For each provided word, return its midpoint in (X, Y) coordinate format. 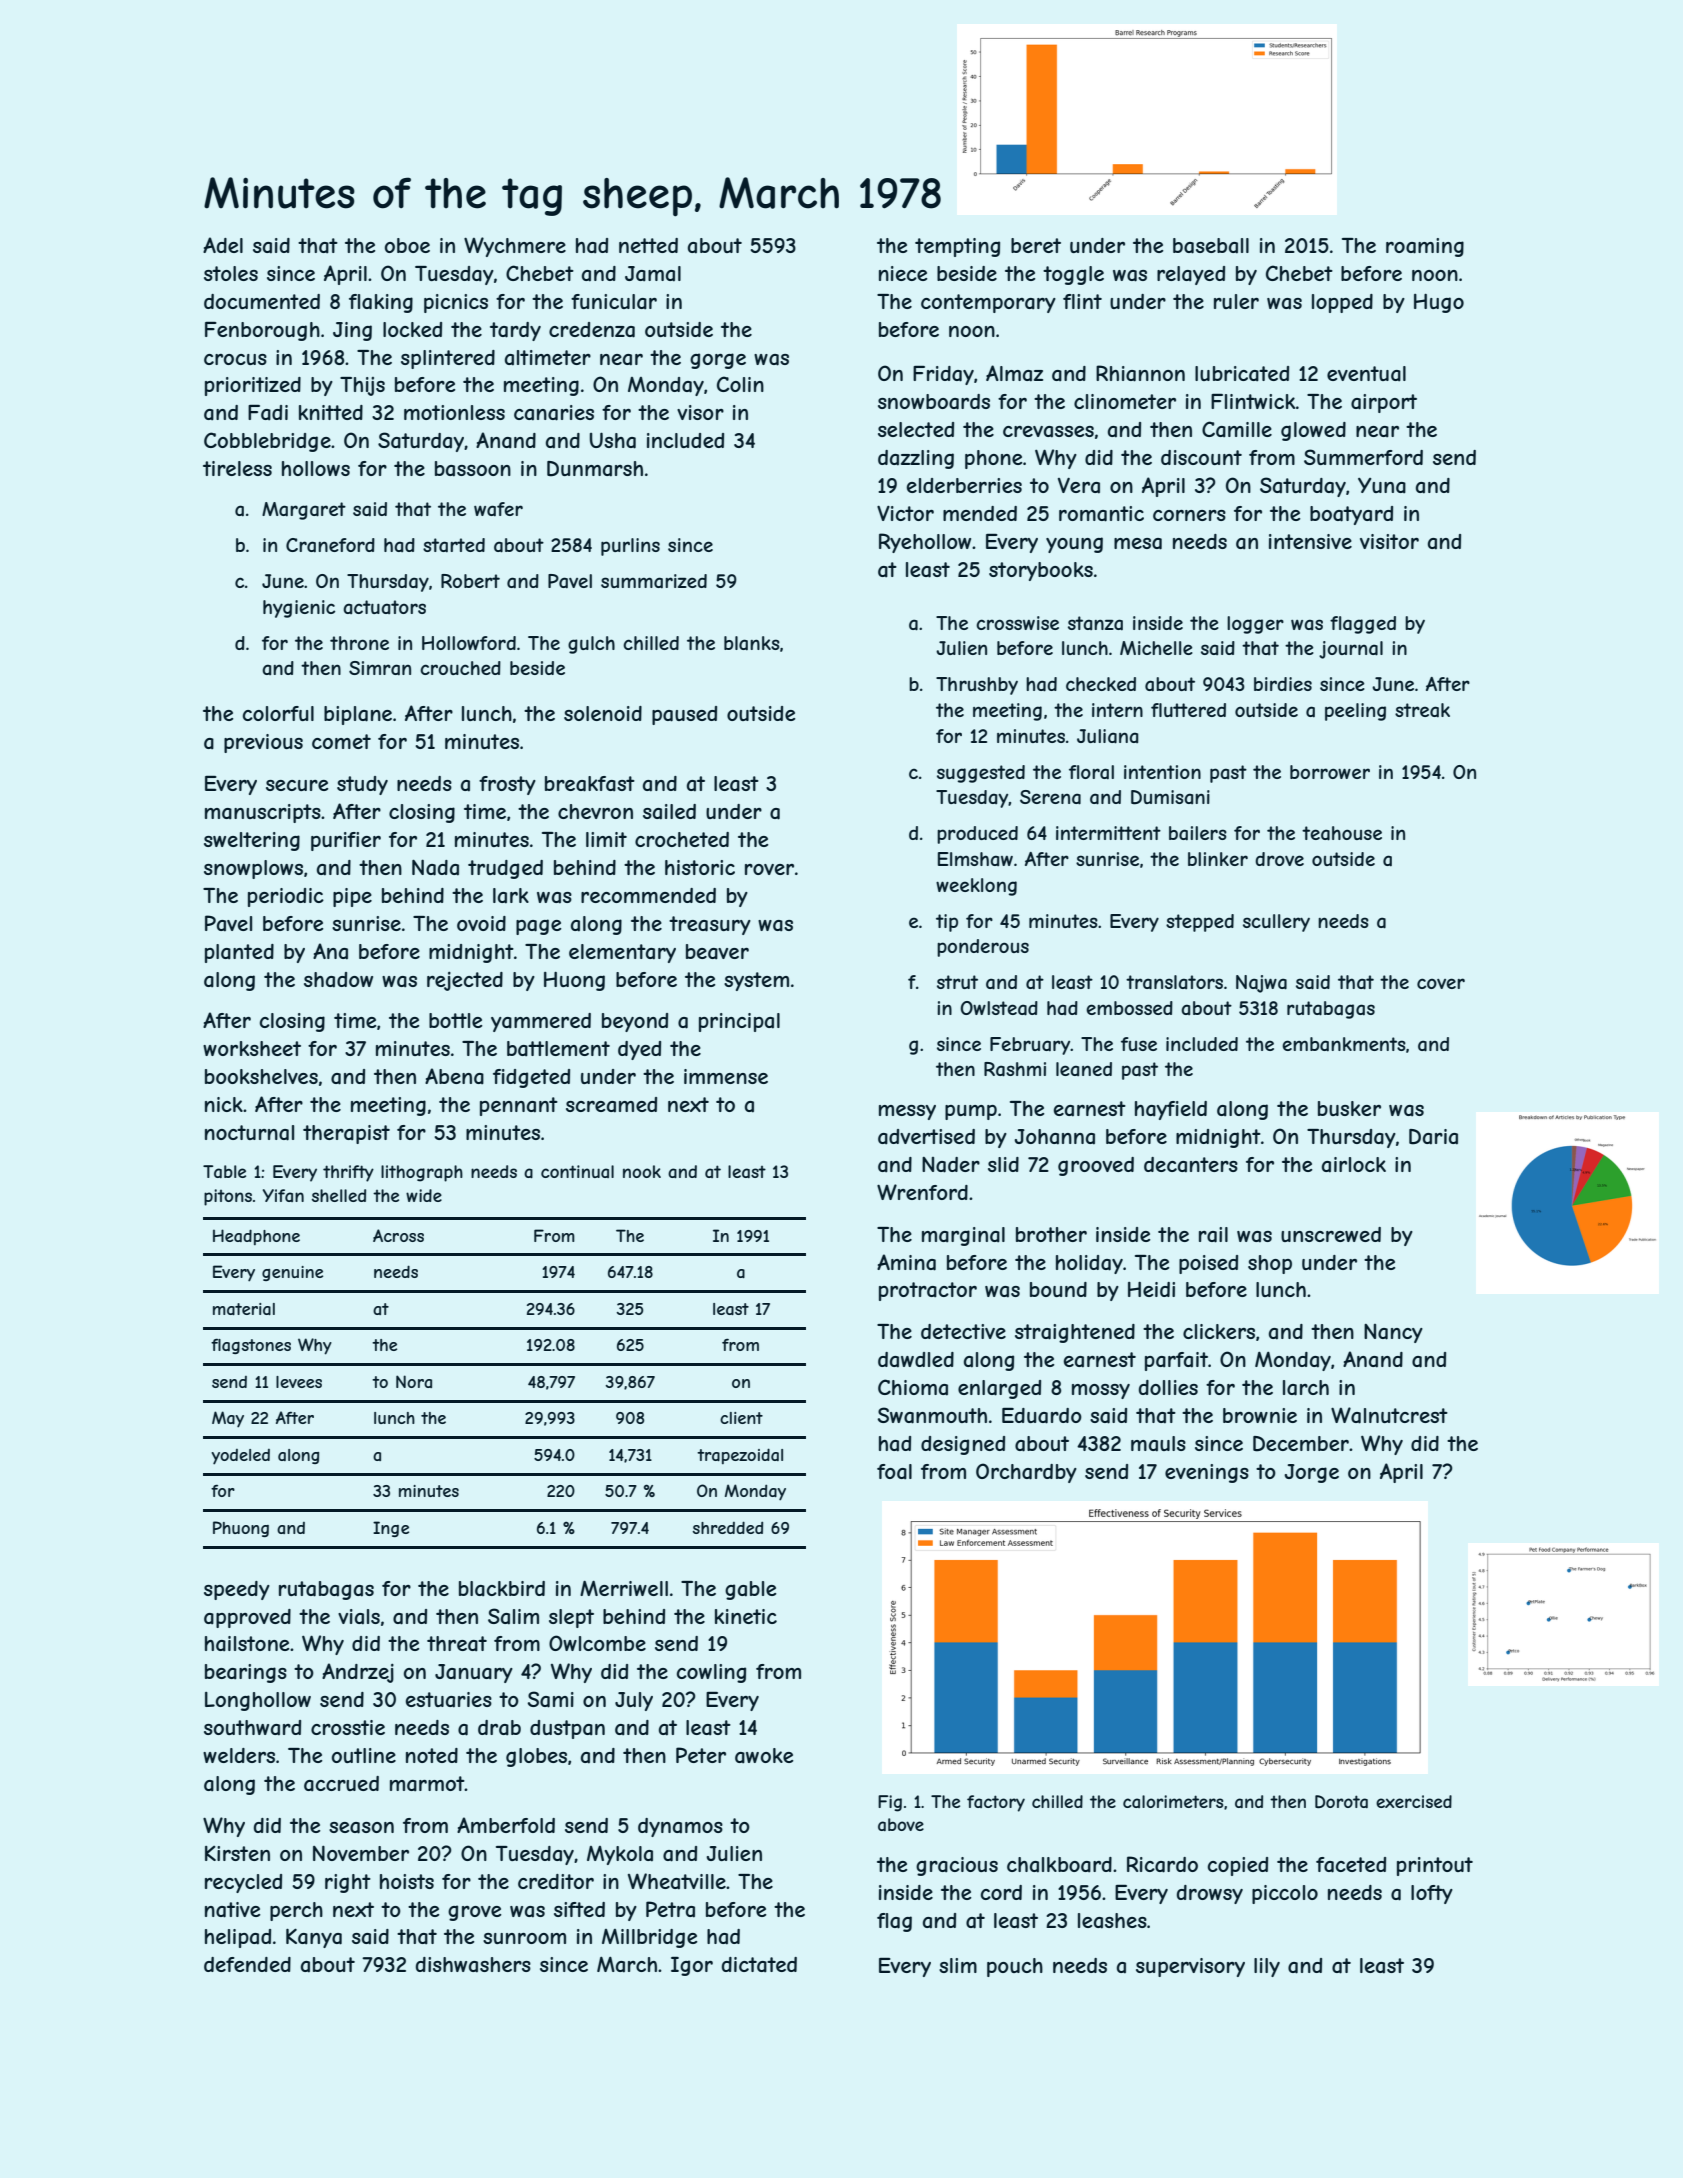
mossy (1101, 1391)
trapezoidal (740, 1456)
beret (1036, 245)
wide (424, 1195)
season (361, 1828)
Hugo (1439, 303)
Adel (223, 245)
